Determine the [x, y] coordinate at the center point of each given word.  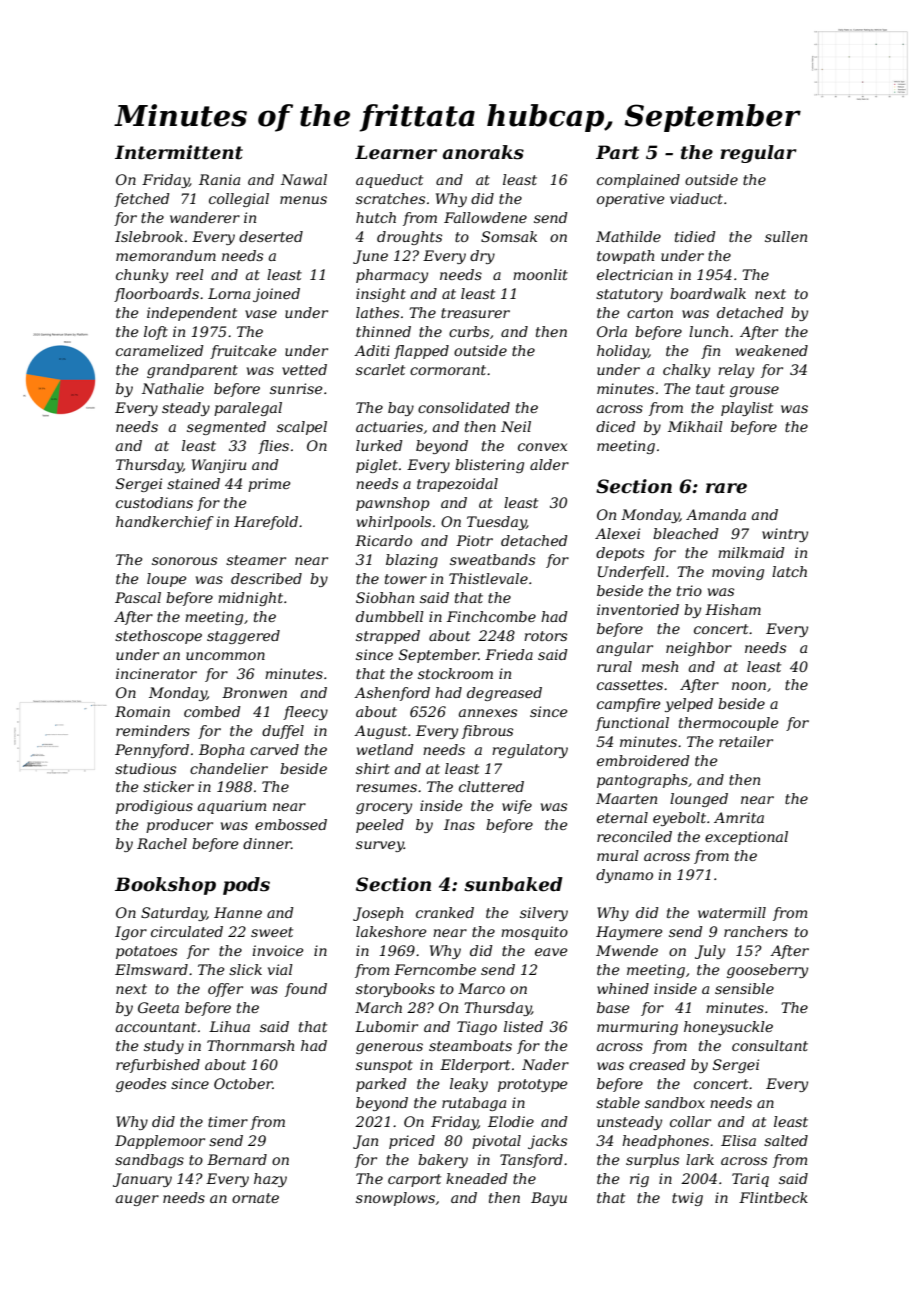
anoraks [483, 152]
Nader [545, 1064]
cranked [445, 912]
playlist [747, 409]
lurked [379, 445]
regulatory [530, 751]
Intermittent [179, 152]
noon [749, 686]
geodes [141, 1085]
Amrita [739, 817]
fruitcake [243, 352]
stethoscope [158, 637]
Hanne [238, 912]
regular [758, 154]
